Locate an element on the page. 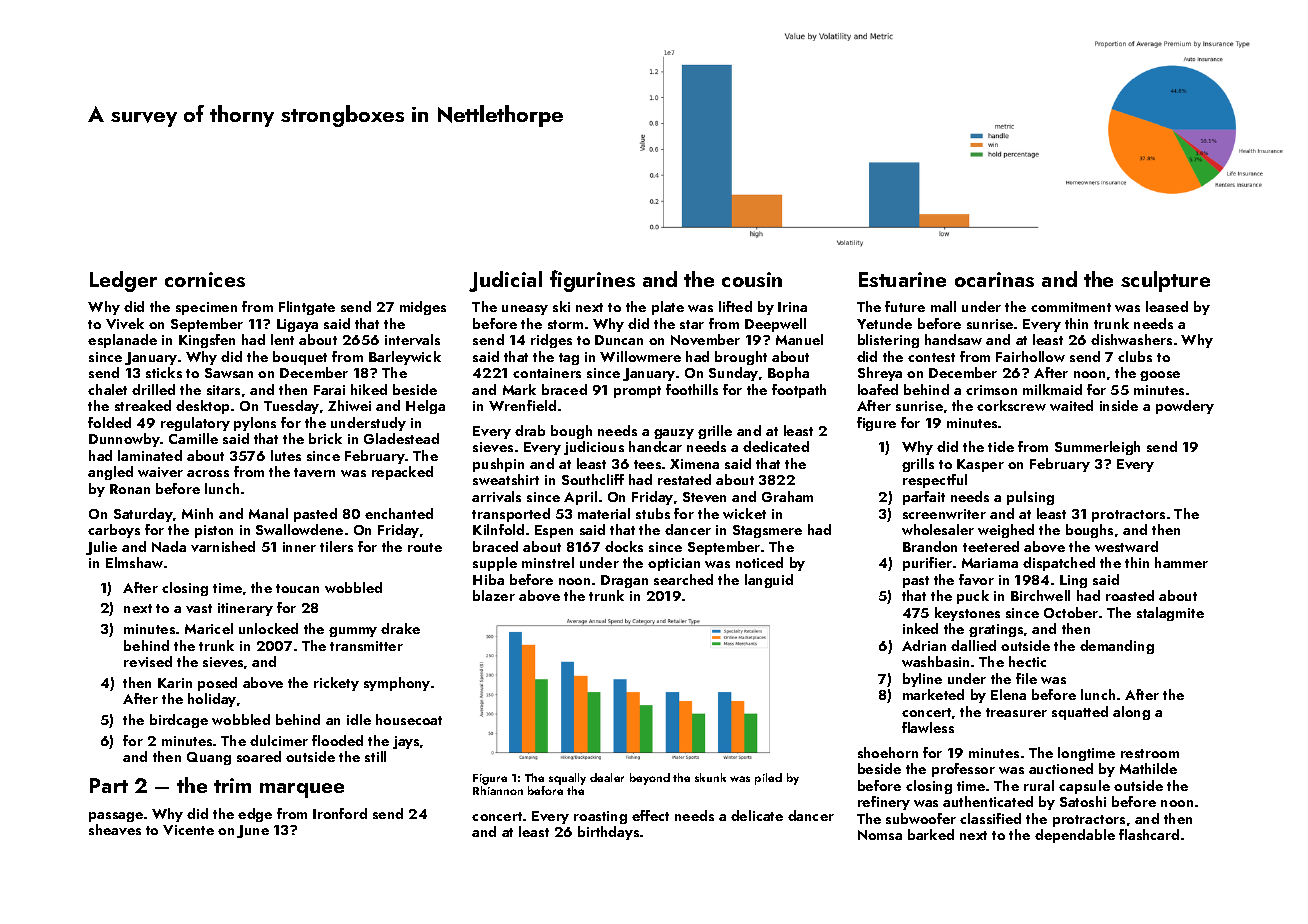  trim is located at coordinates (232, 785).
